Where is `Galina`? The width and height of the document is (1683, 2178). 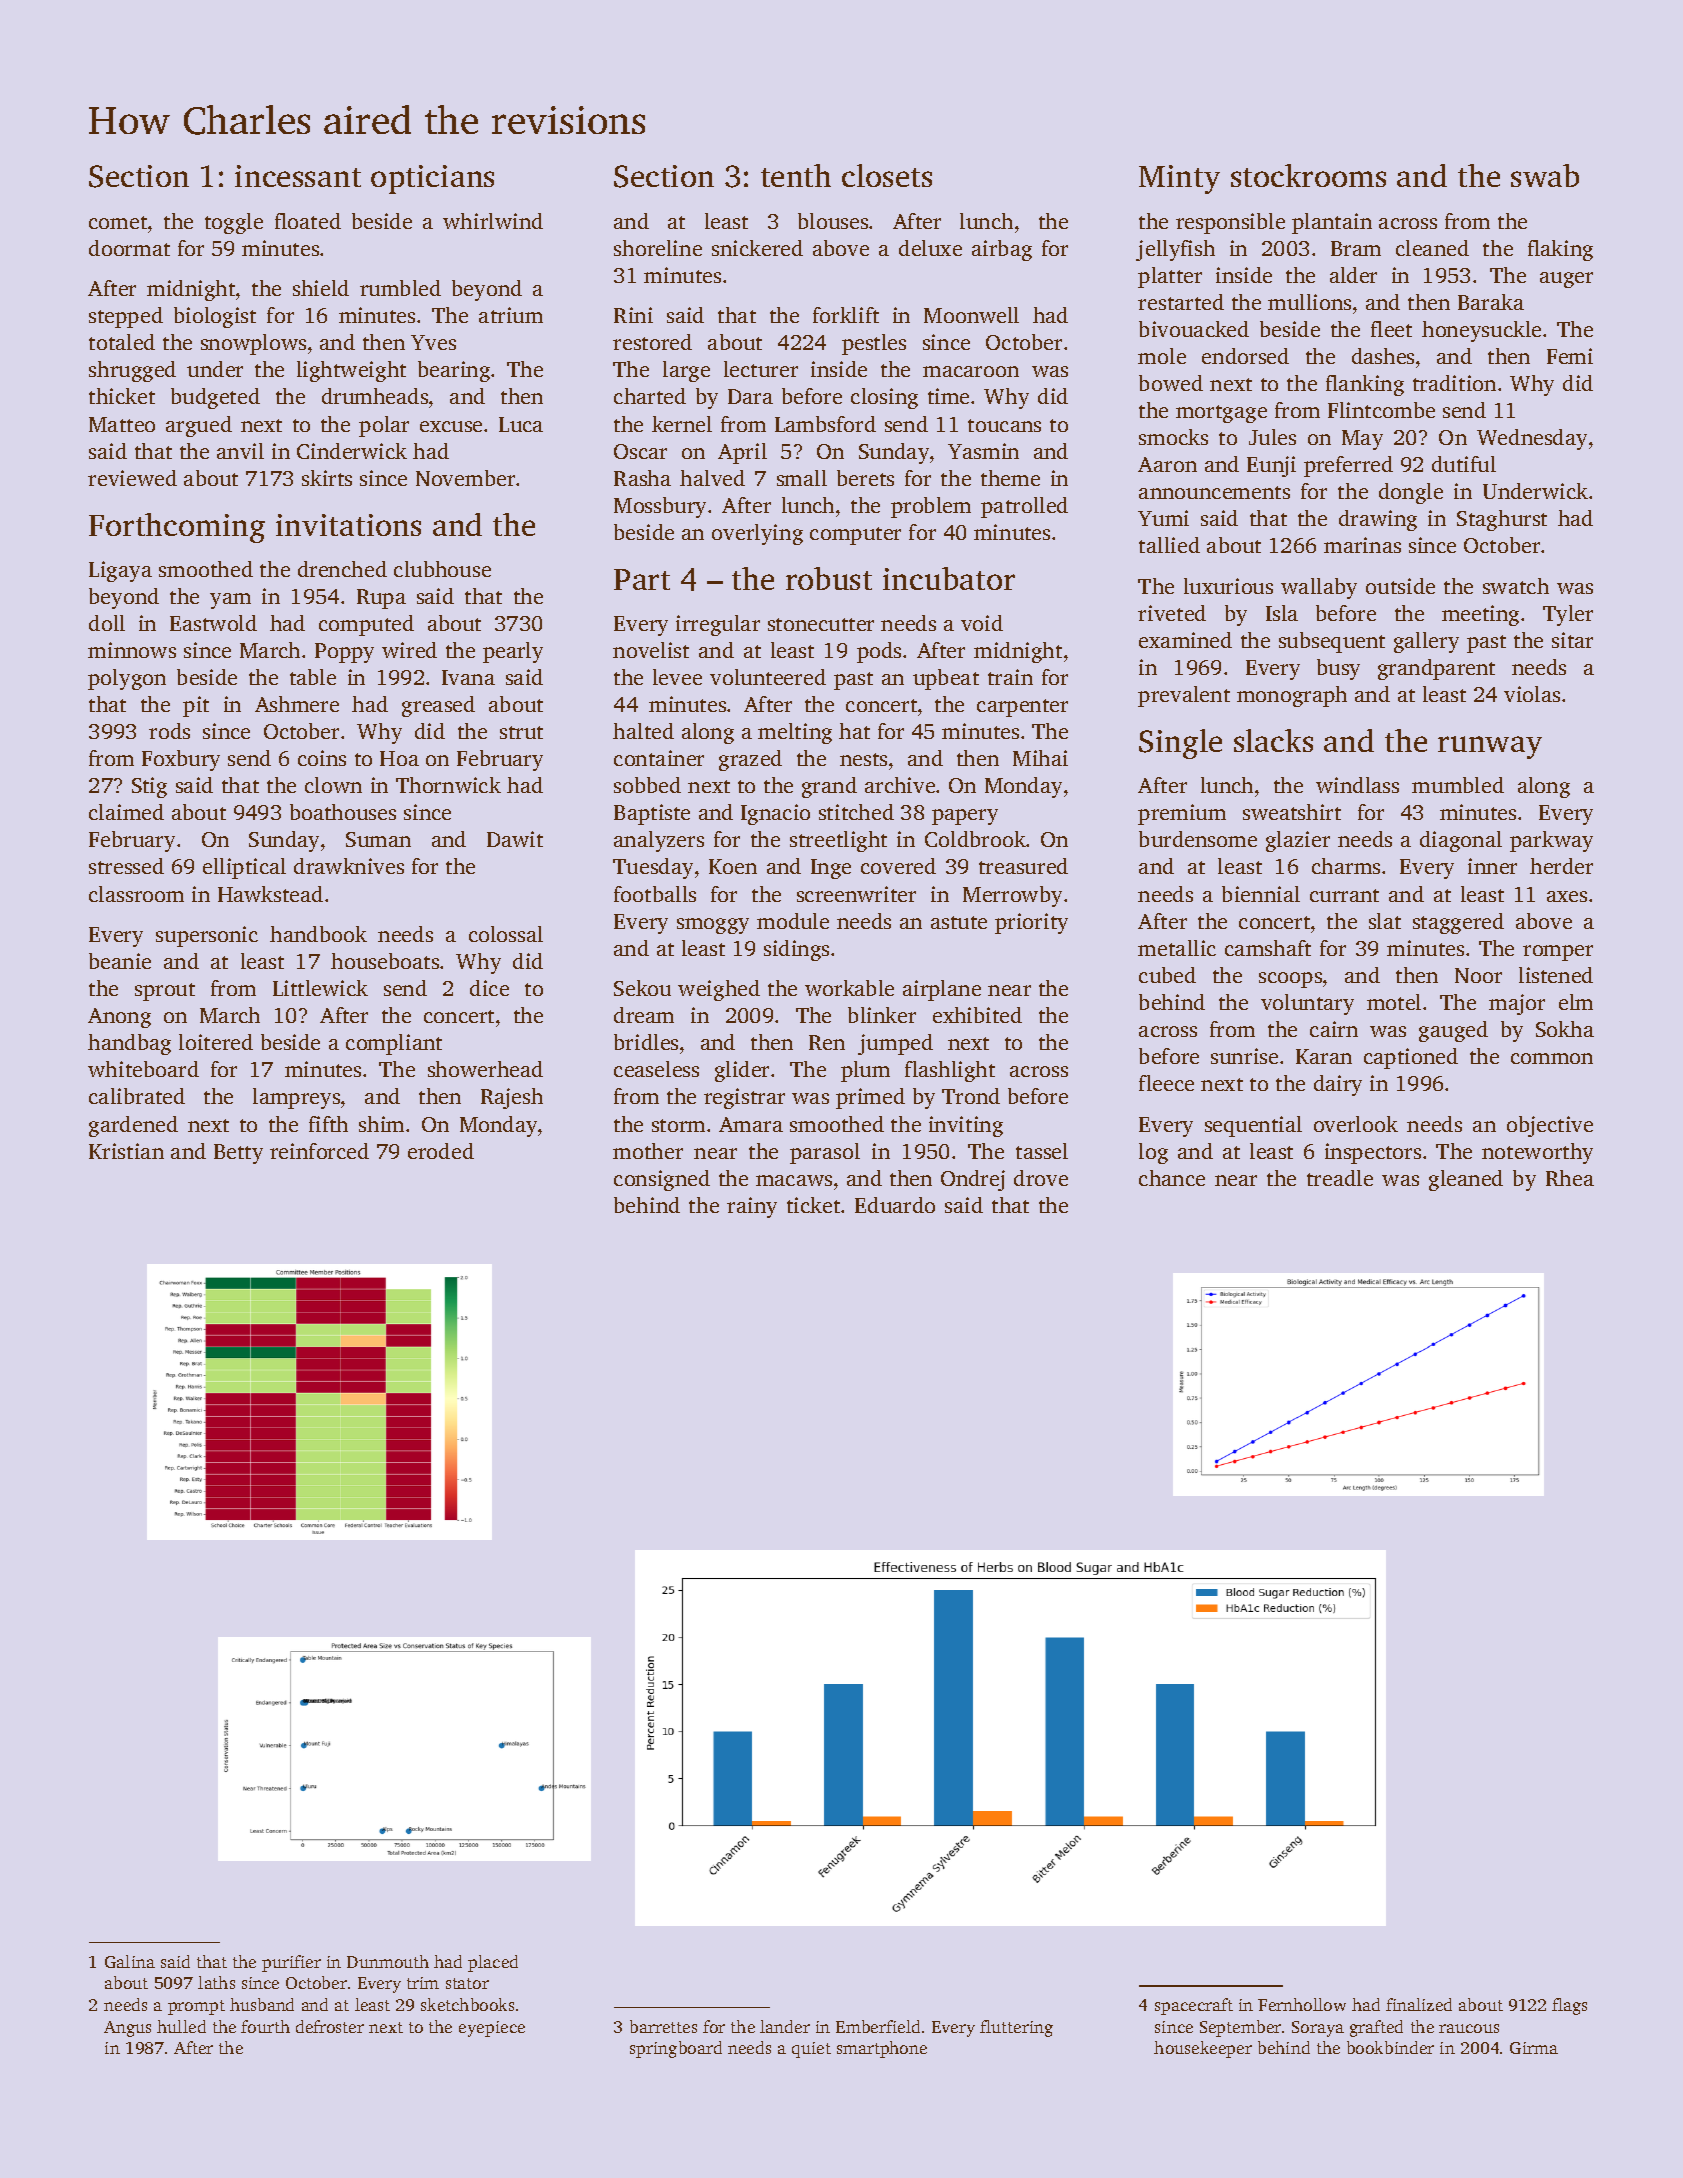 Galina is located at coordinates (130, 1961).
